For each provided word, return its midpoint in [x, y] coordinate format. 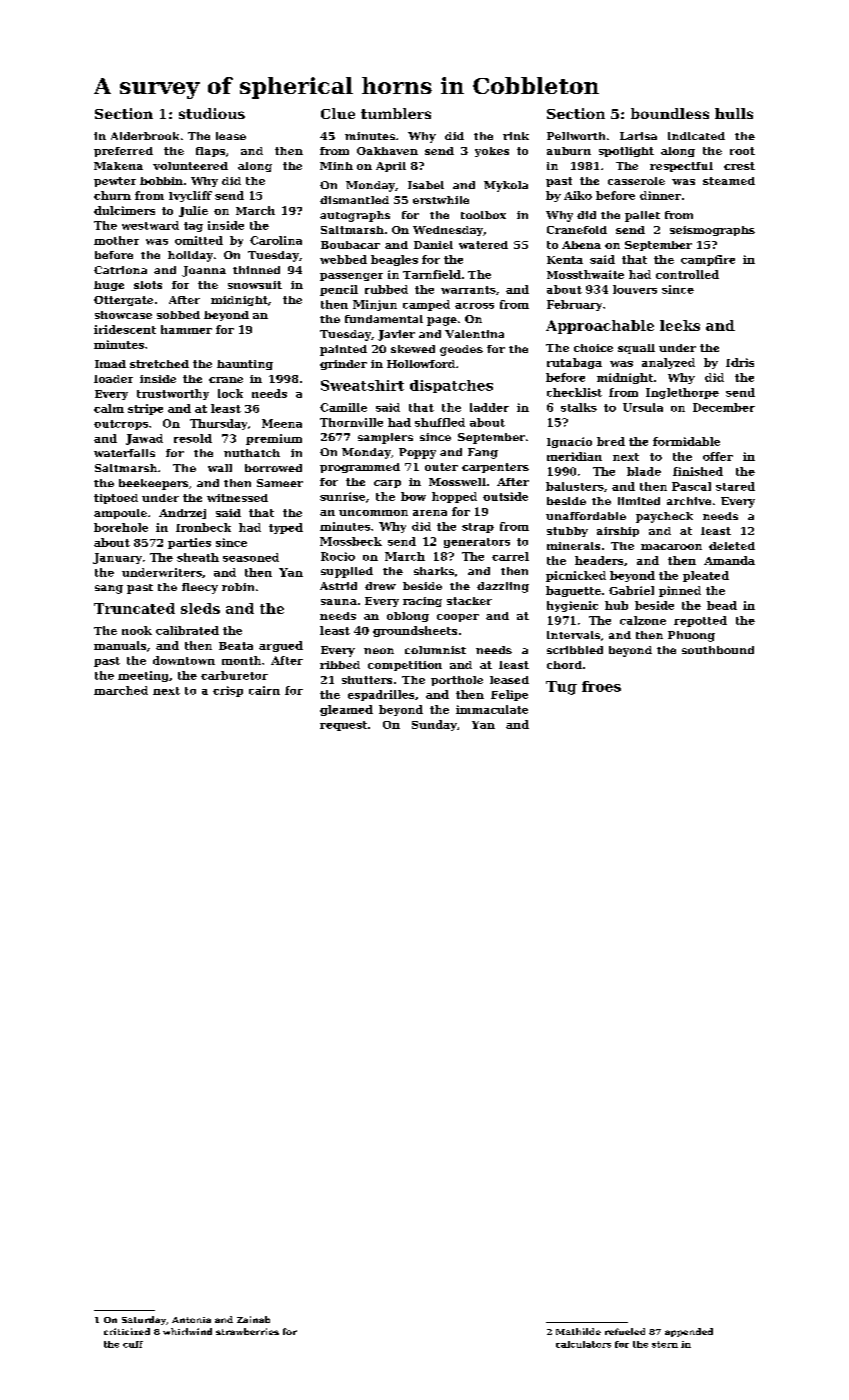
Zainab [253, 1319]
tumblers [396, 113]
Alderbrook [145, 136]
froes [601, 686]
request [343, 726]
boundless [670, 113]
